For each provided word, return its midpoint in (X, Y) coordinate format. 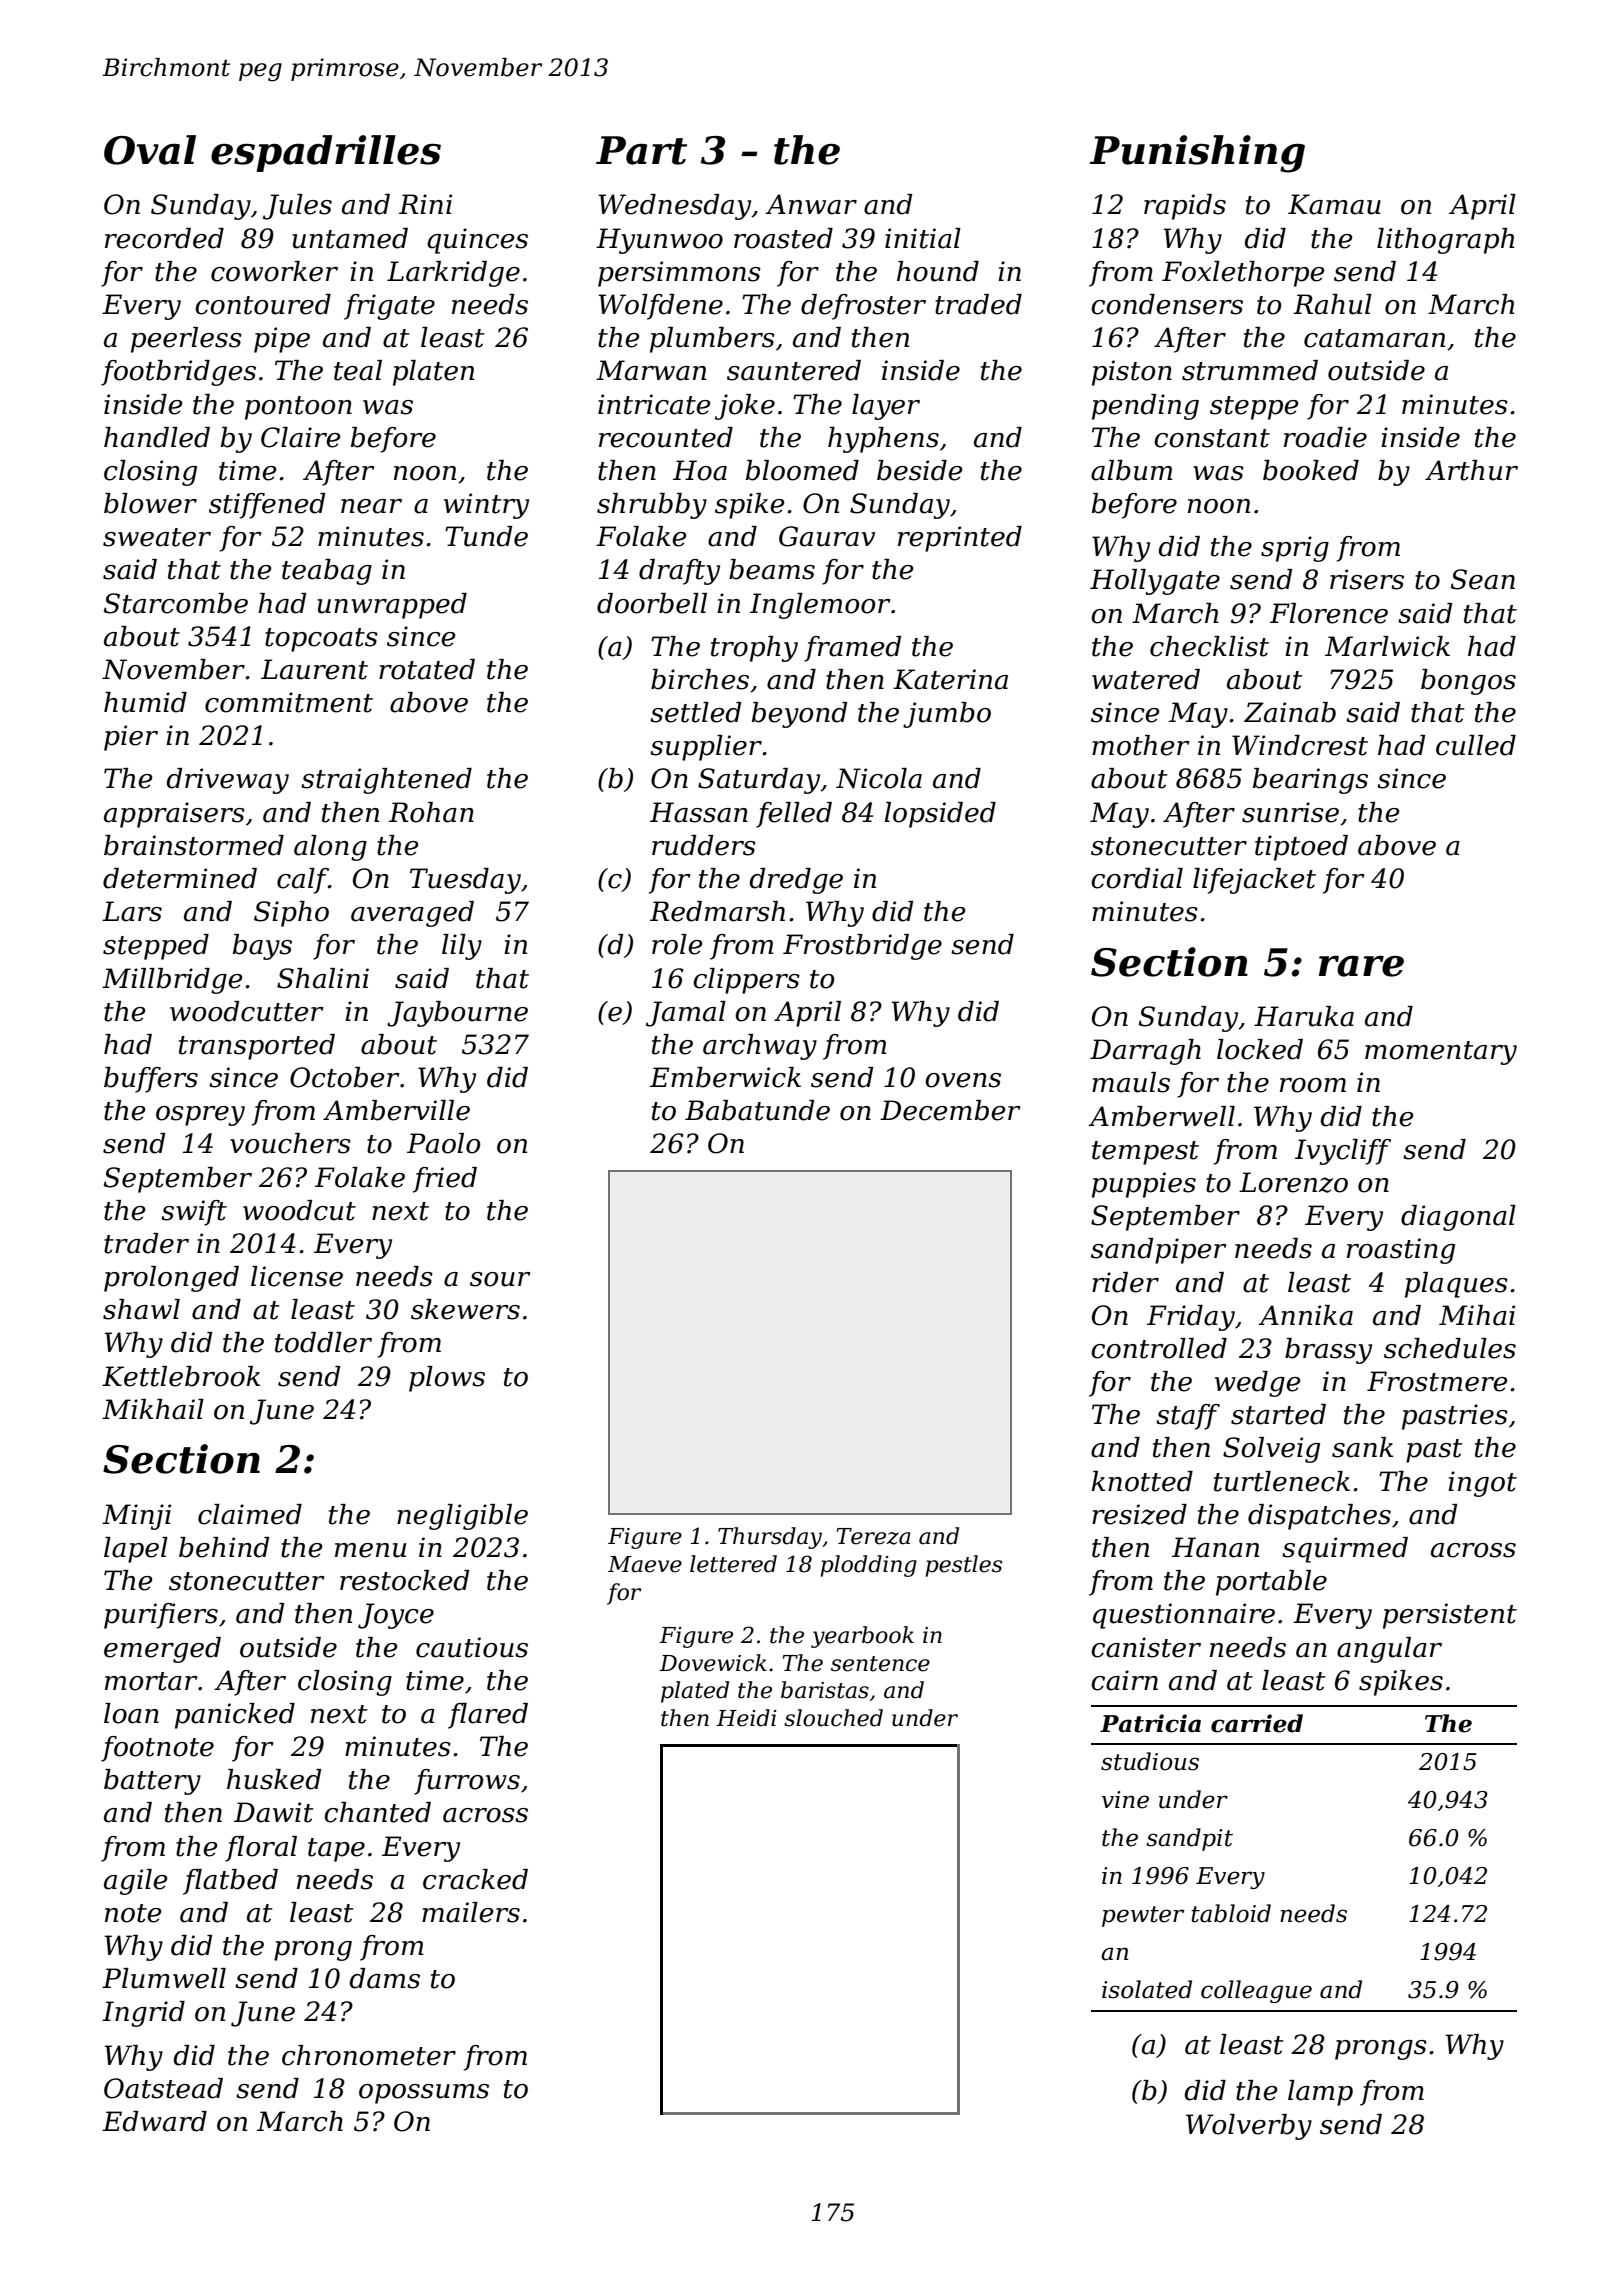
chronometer (369, 2055)
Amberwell (1161, 1116)
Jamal (686, 1014)
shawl (141, 1309)
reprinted (960, 539)
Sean (1483, 579)
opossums (424, 2094)
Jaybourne (457, 1014)
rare (1361, 966)
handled (157, 437)
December (950, 1110)
